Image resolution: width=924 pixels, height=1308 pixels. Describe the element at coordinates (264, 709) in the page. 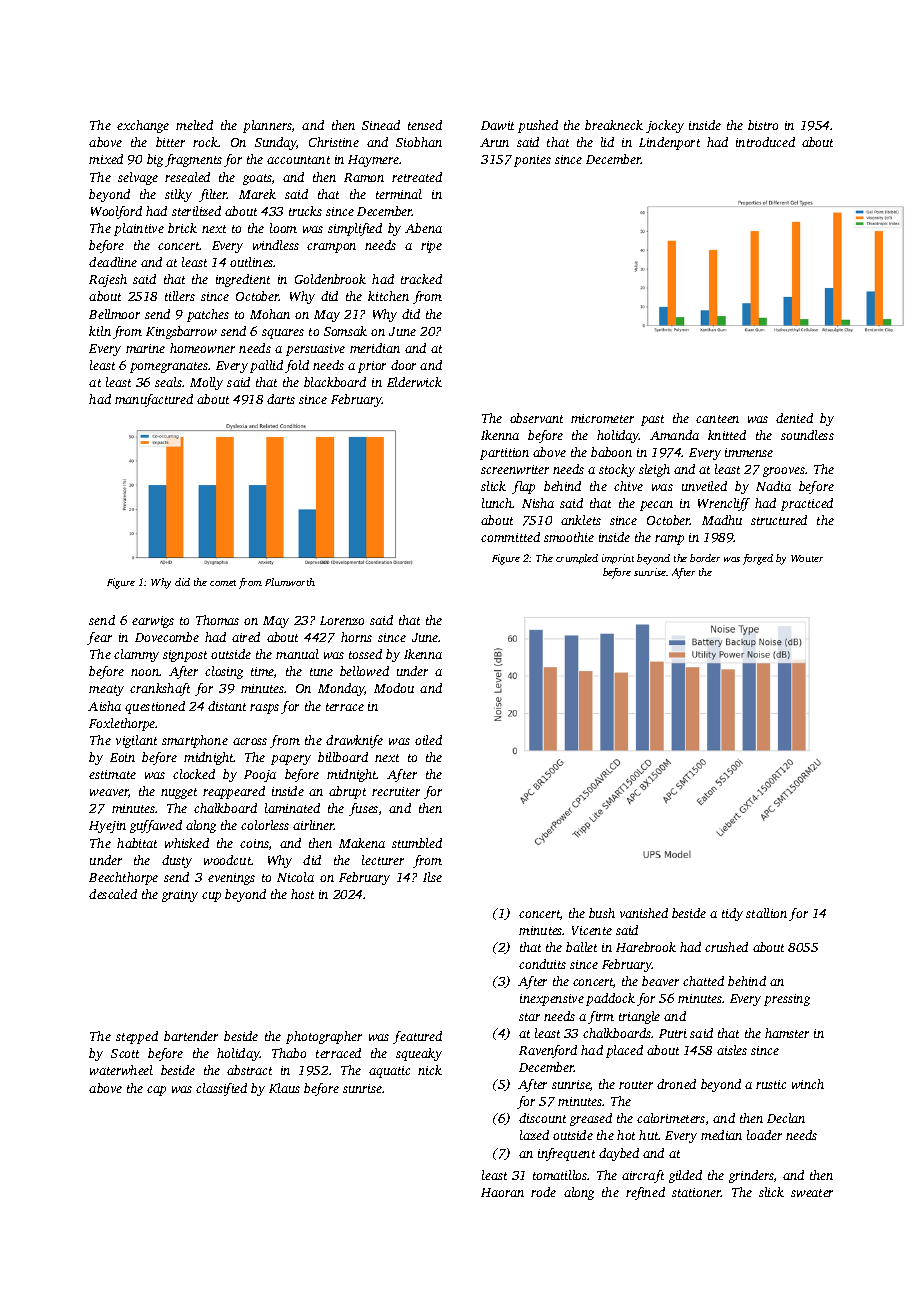

I see `rasps` at that location.
